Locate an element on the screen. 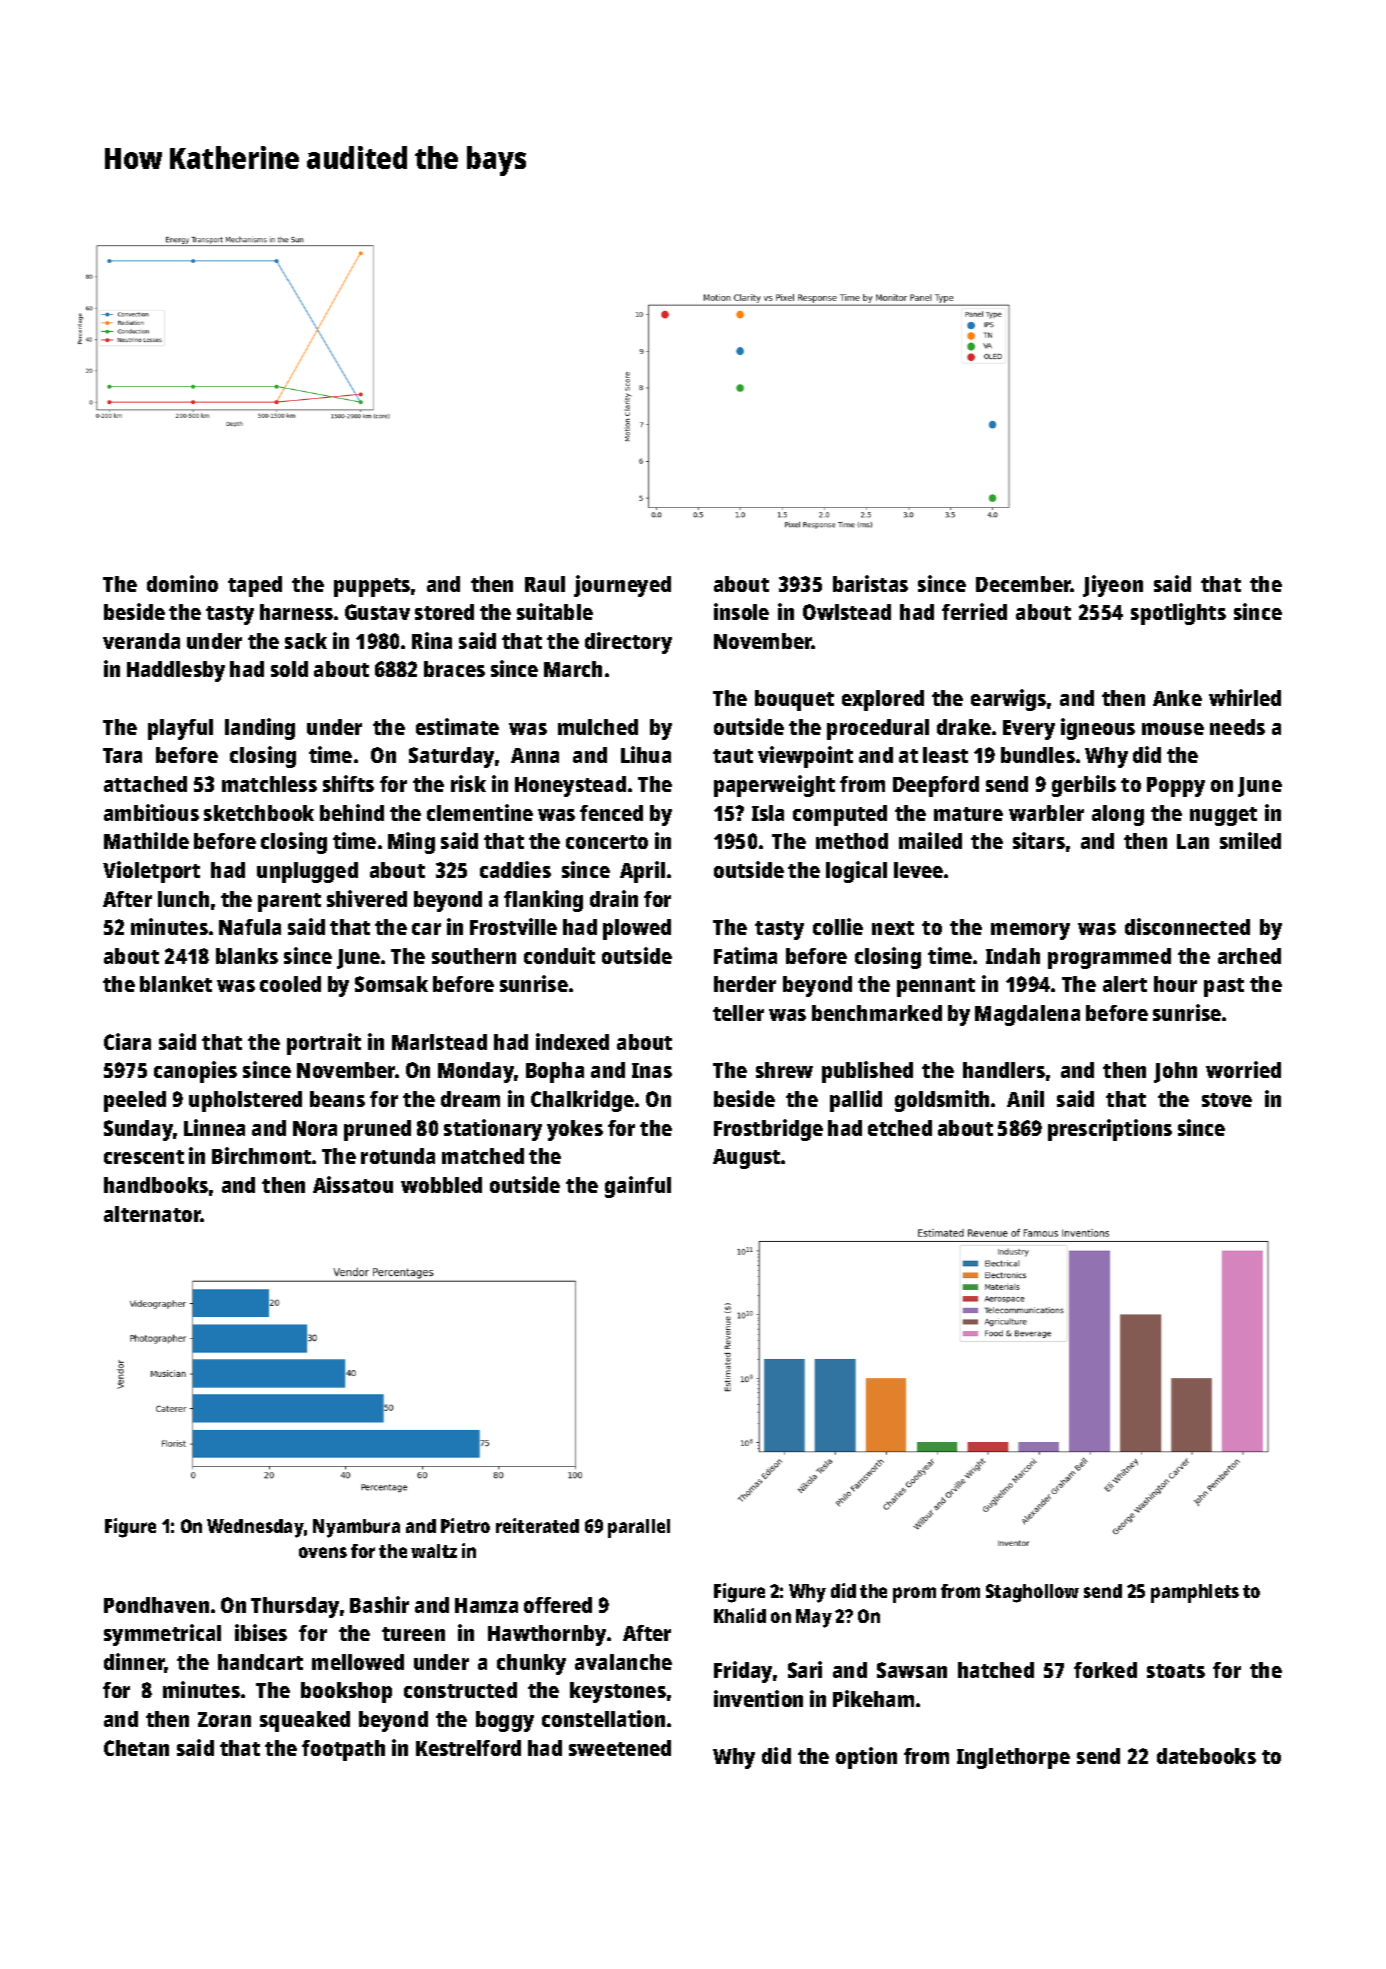 The height and width of the screenshot is (1969, 1386). disconnected is located at coordinates (1187, 926).
